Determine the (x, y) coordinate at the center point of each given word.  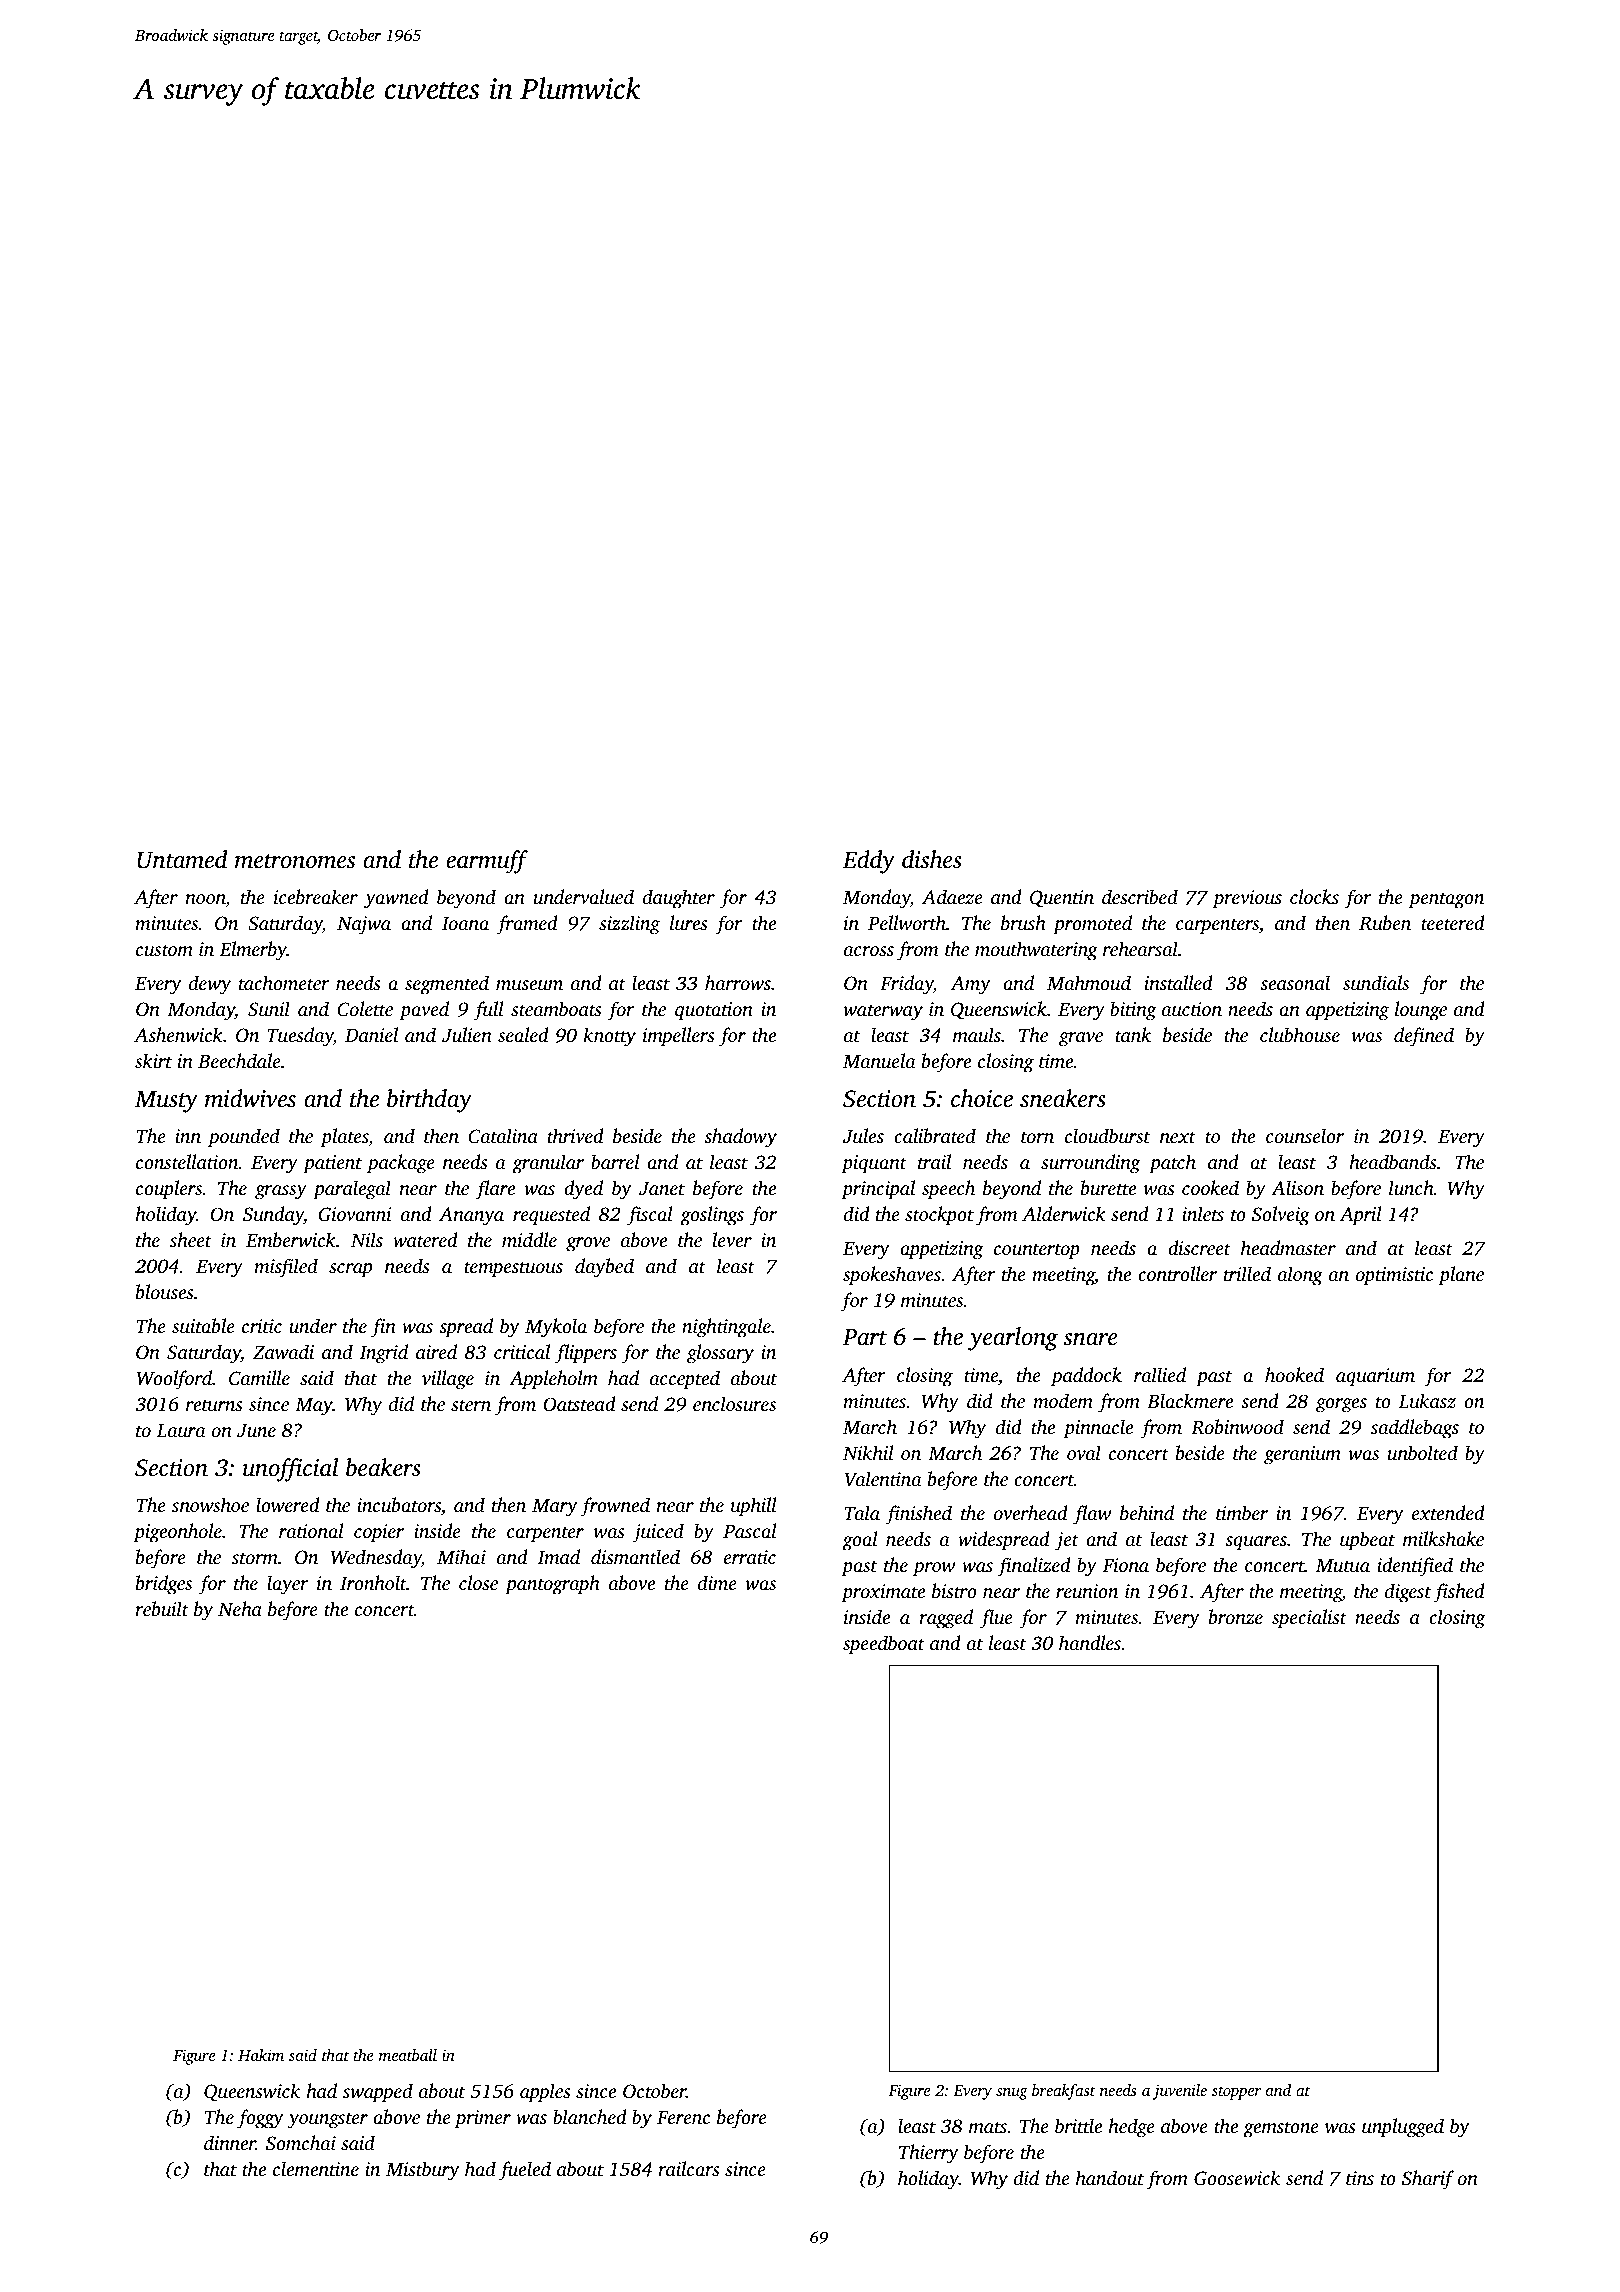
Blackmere (1190, 1400)
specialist (1309, 1619)
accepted (685, 1380)
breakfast (1064, 2092)
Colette (365, 1009)
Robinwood (1237, 1427)
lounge (1421, 1011)
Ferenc (683, 2117)
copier (379, 1533)
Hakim (261, 2055)
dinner (230, 2142)
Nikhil (868, 1452)
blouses (165, 1291)
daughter (679, 899)
